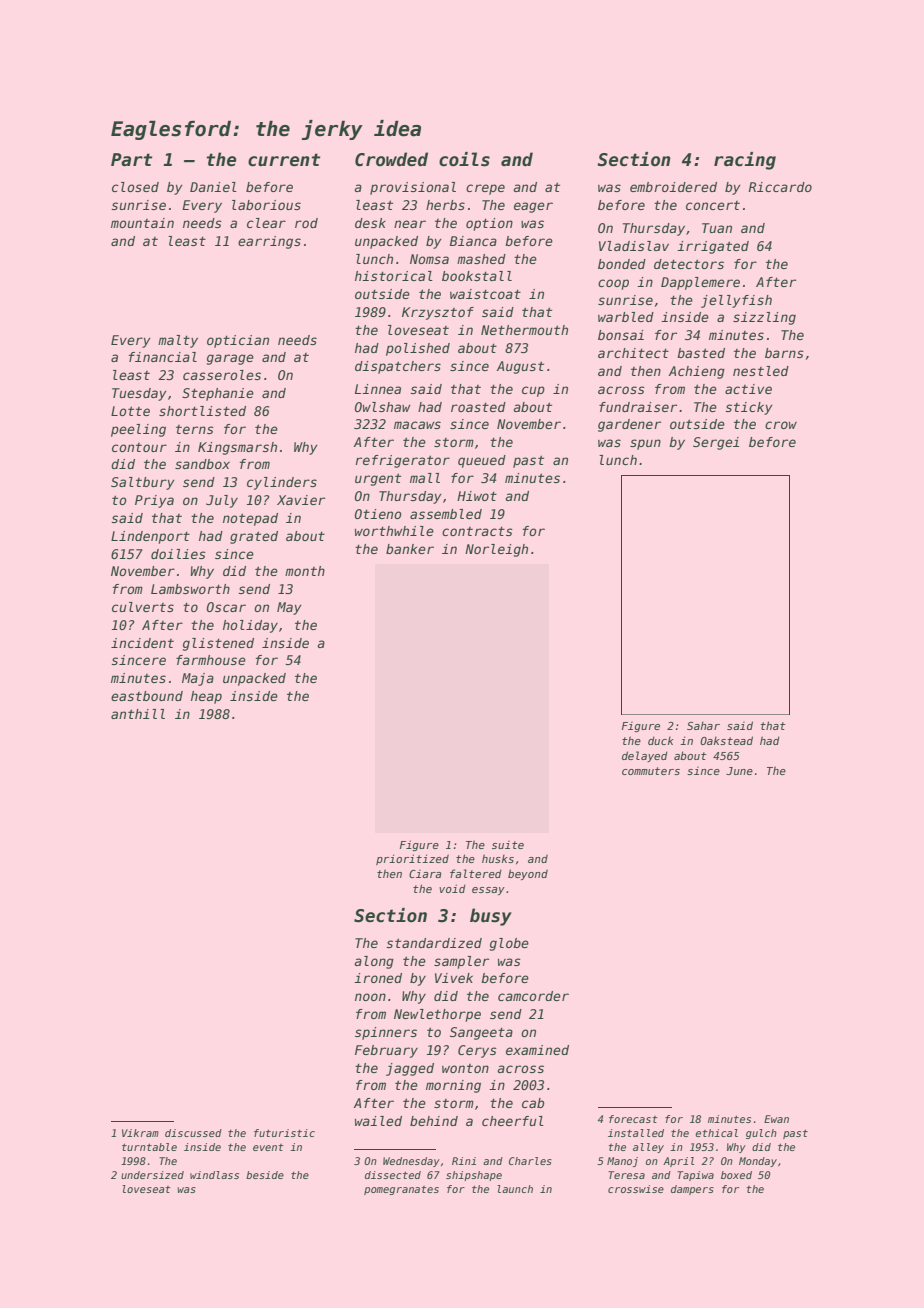  What do you see at coordinates (193, 1133) in the page?
I see `discussed` at bounding box center [193, 1133].
